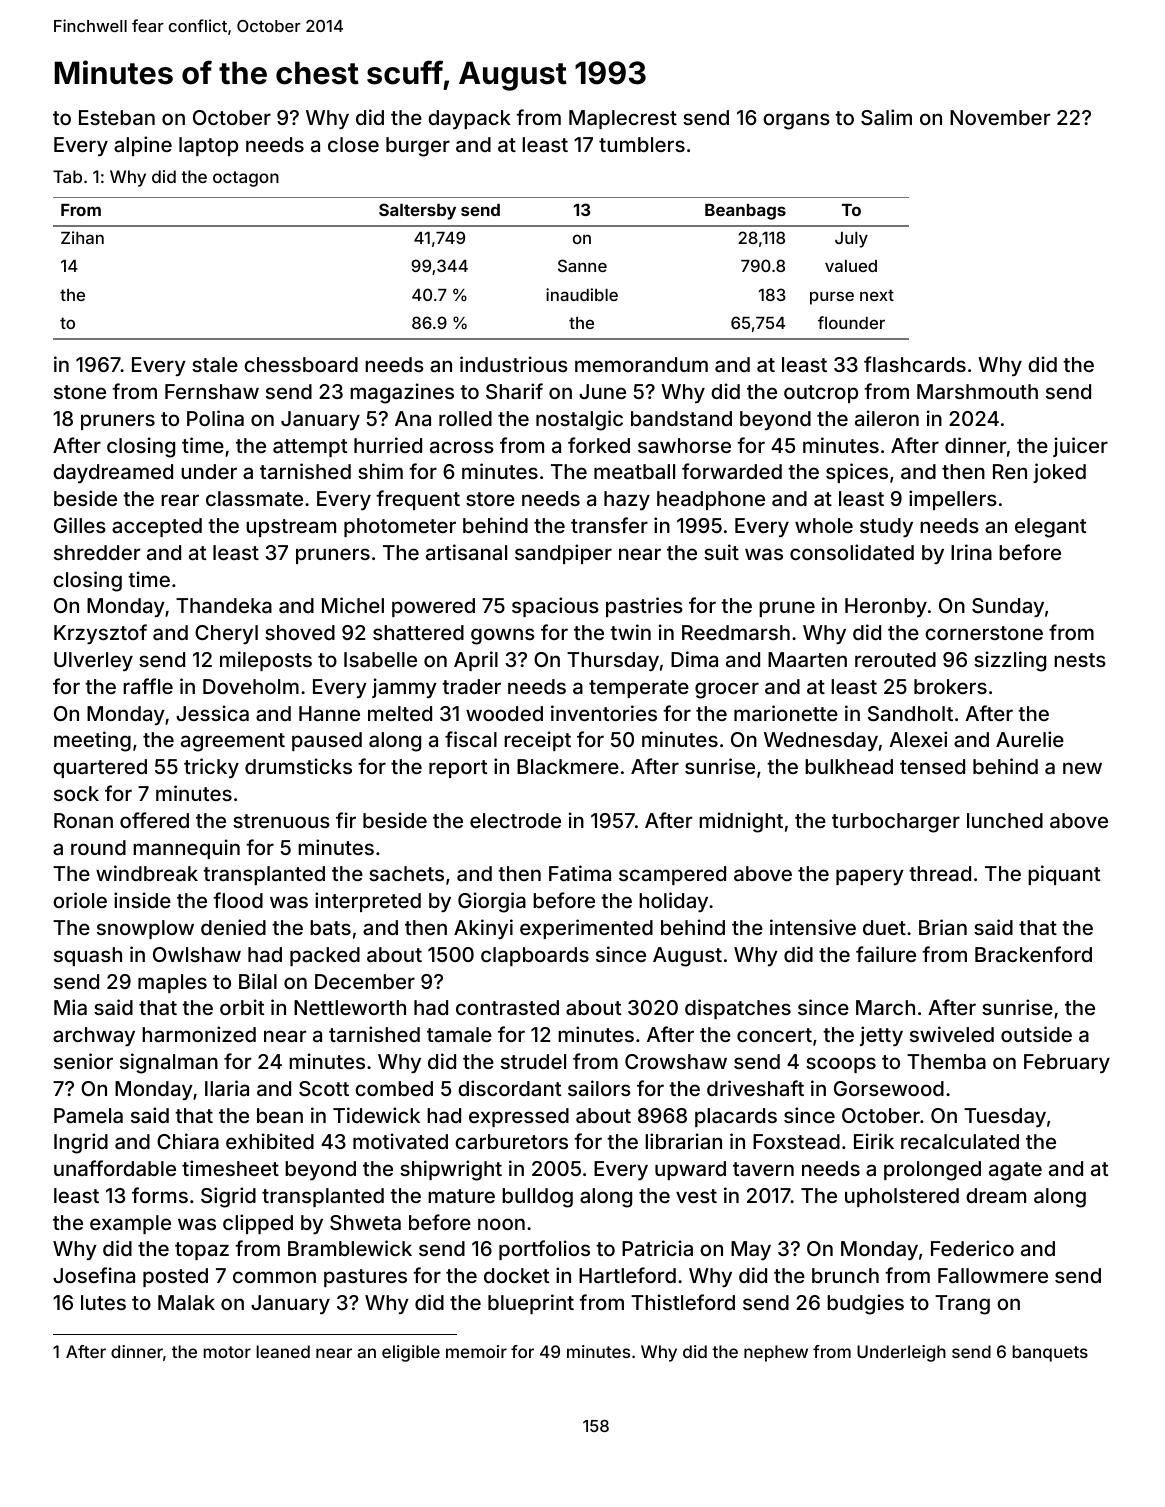  Describe the element at coordinates (418, 147) in the document. I see `burger` at that location.
